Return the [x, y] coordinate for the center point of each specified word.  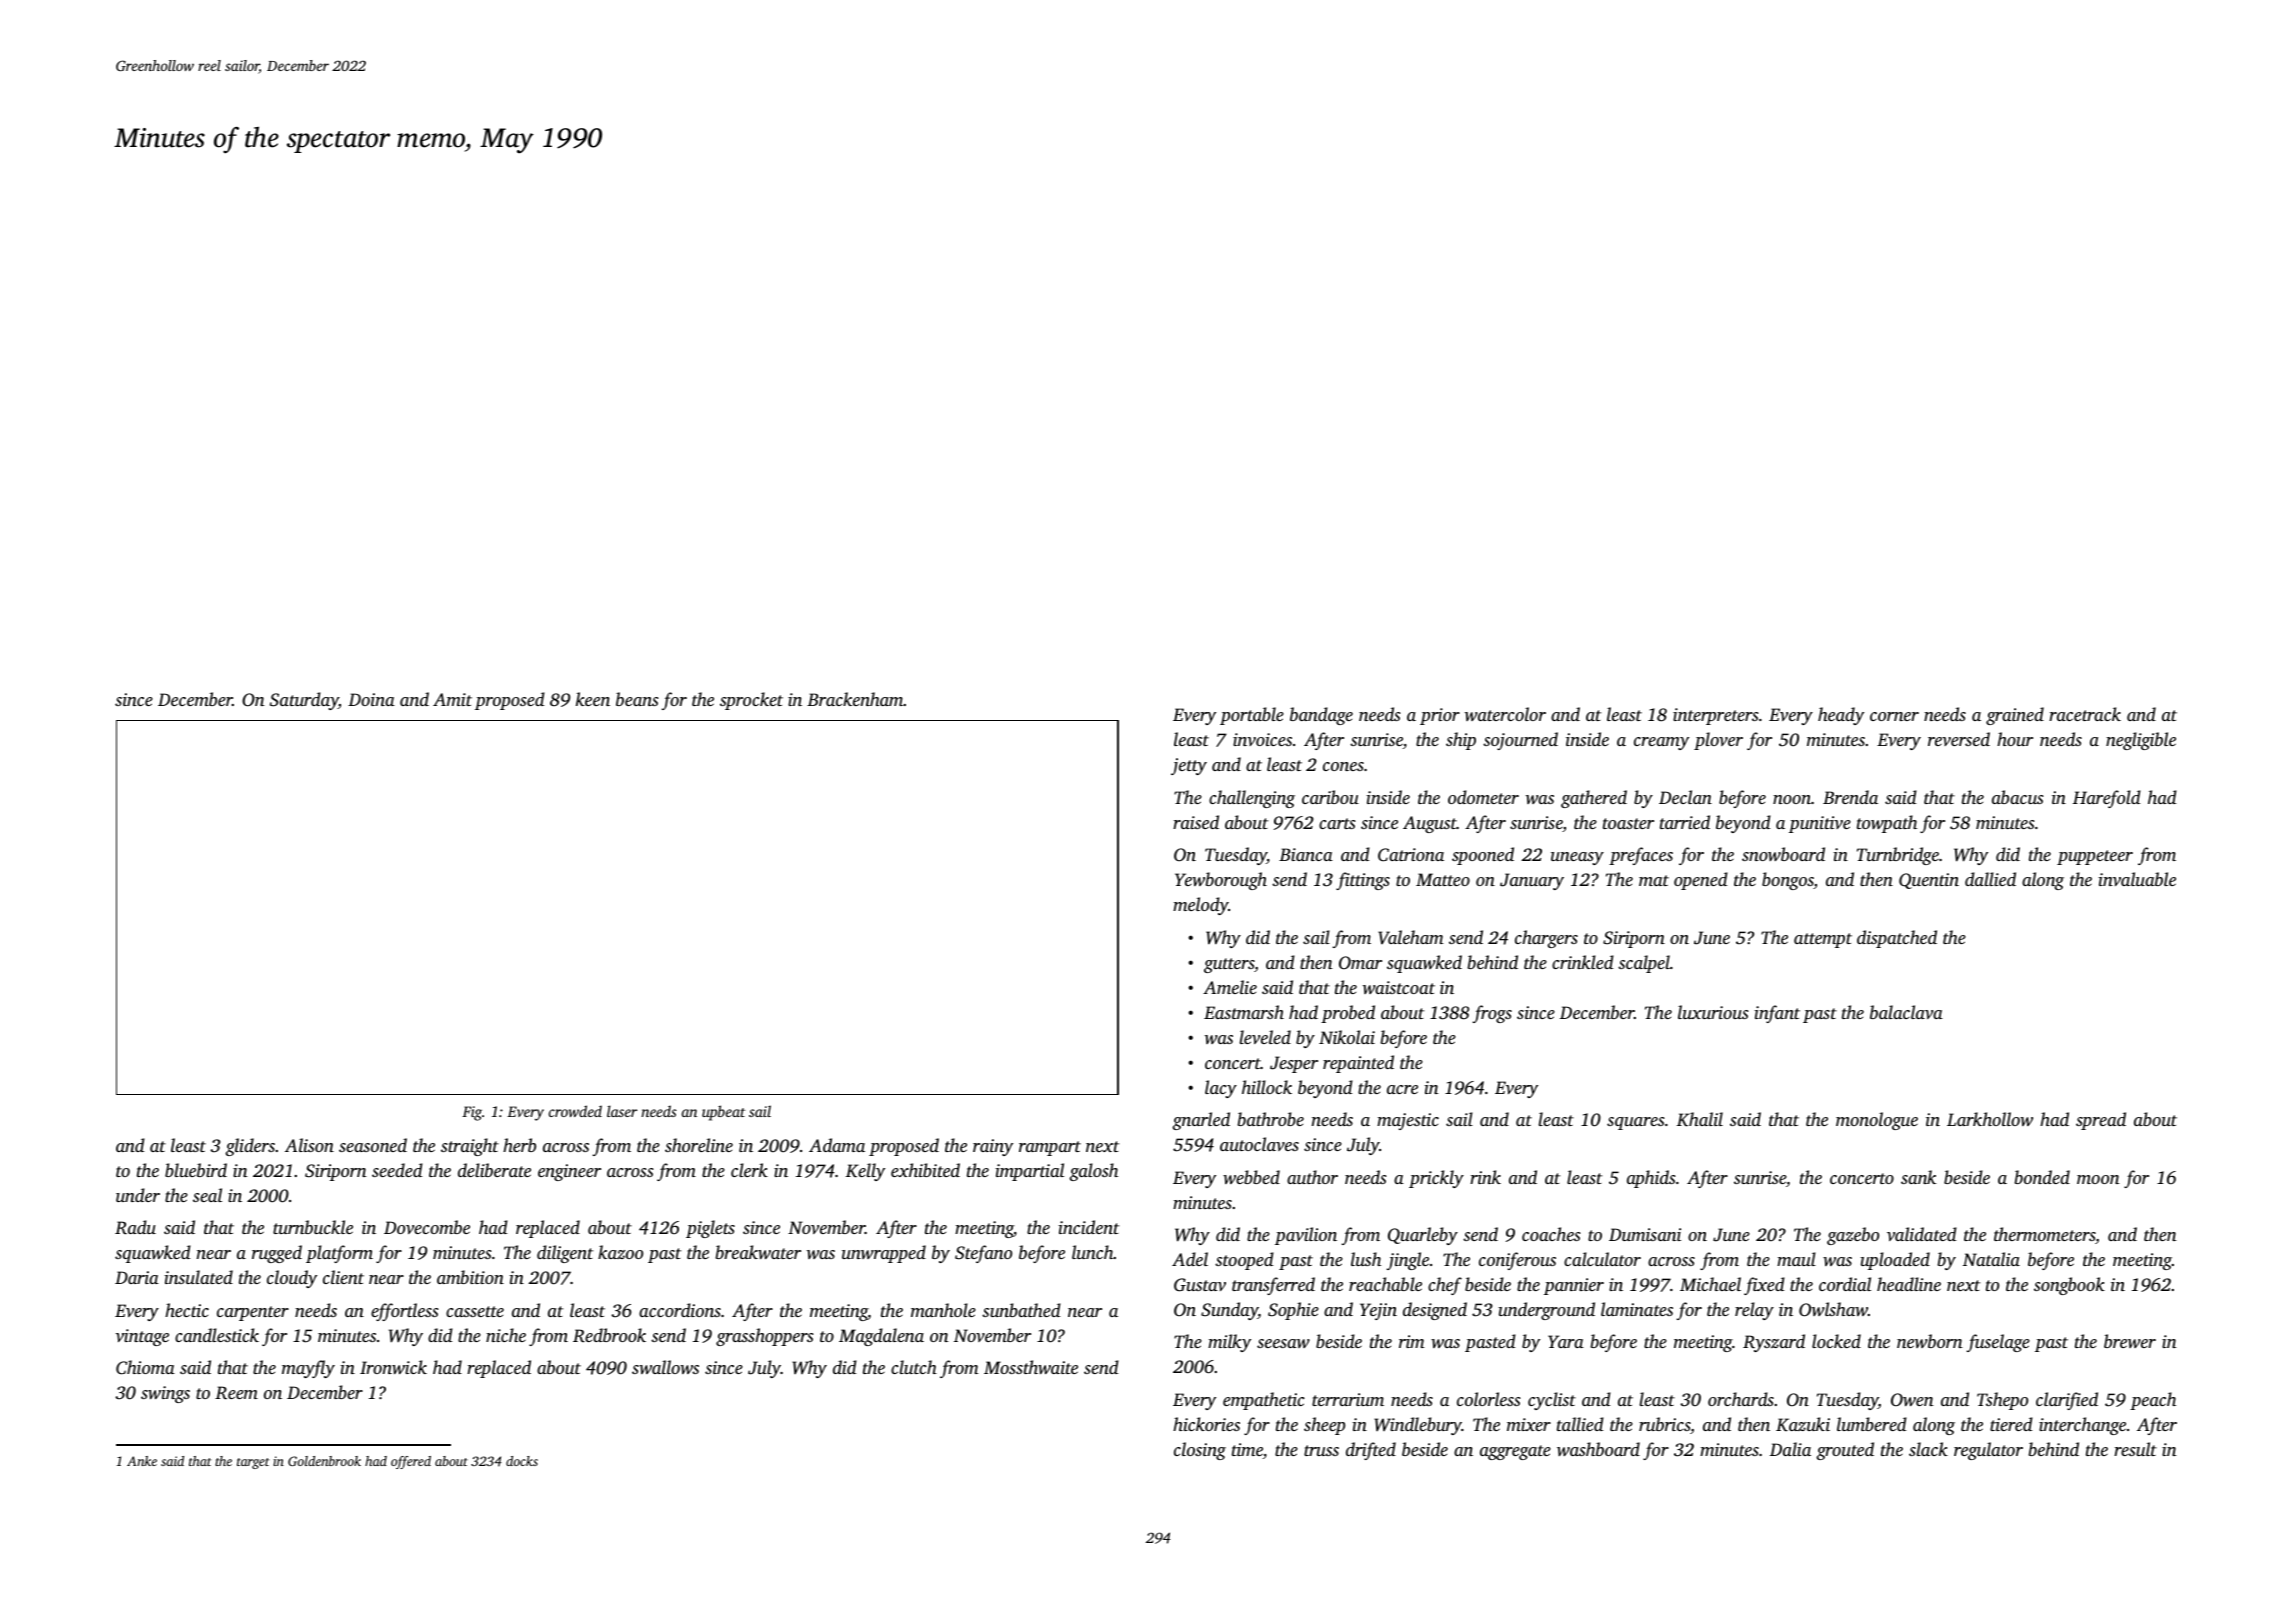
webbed [1251, 1177]
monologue [1877, 1121]
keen [593, 699]
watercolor [1505, 714]
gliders [250, 1147]
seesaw [1283, 1343]
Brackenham [855, 699]
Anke [142, 1461]
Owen [1912, 1400]
